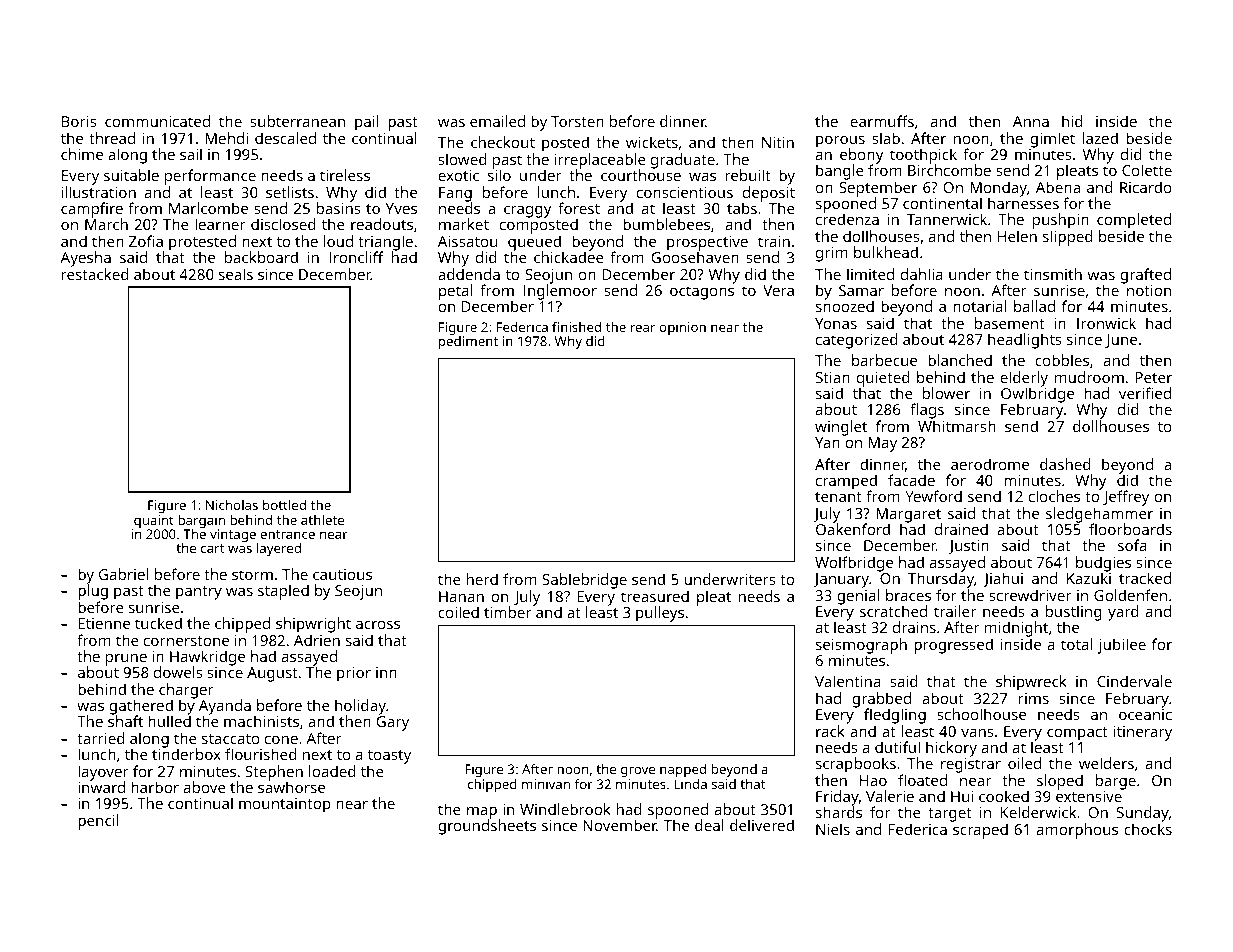 The image size is (1233, 952). What do you see at coordinates (125, 721) in the page?
I see `shaft` at bounding box center [125, 721].
